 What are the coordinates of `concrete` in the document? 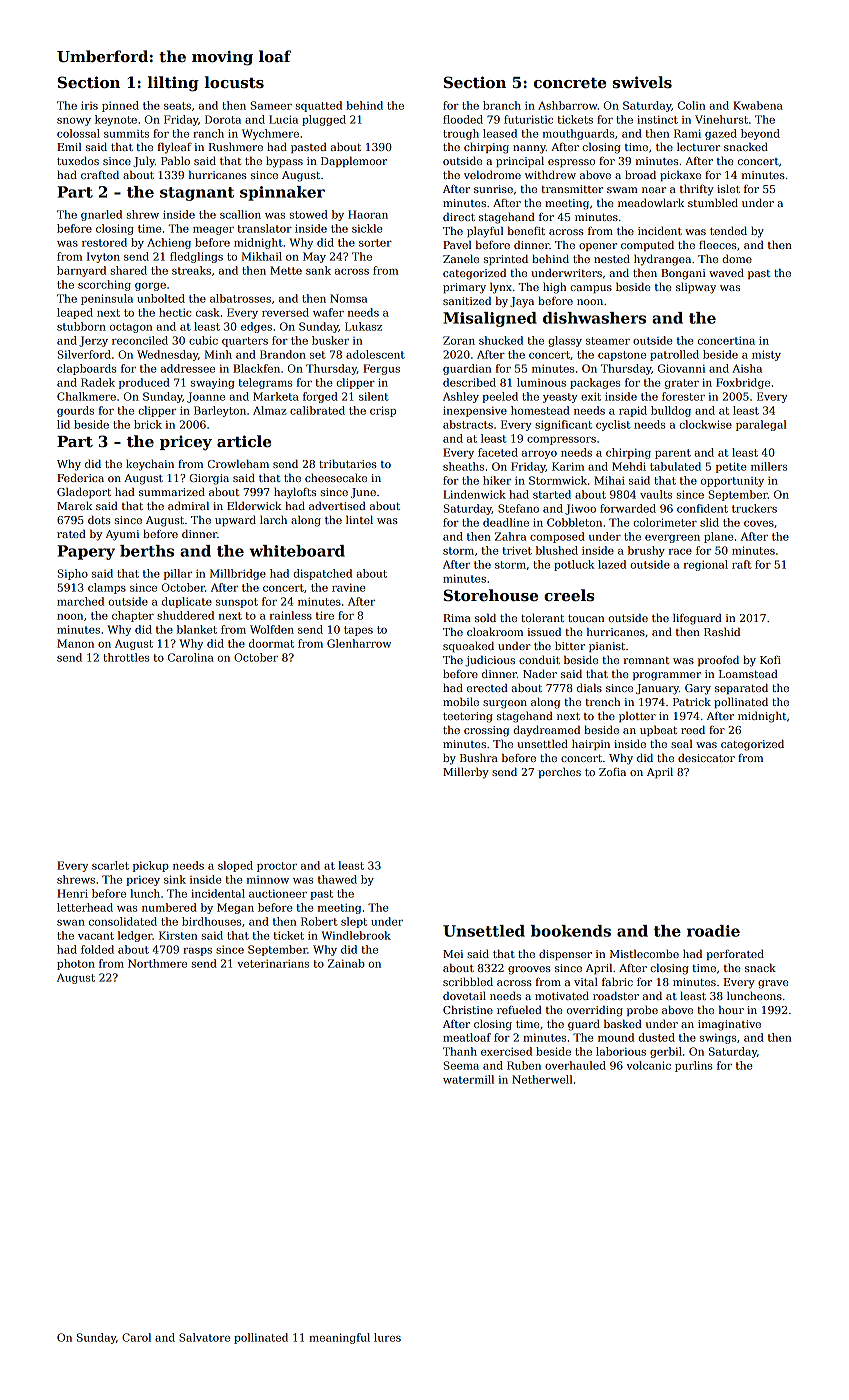 It's located at (570, 83).
